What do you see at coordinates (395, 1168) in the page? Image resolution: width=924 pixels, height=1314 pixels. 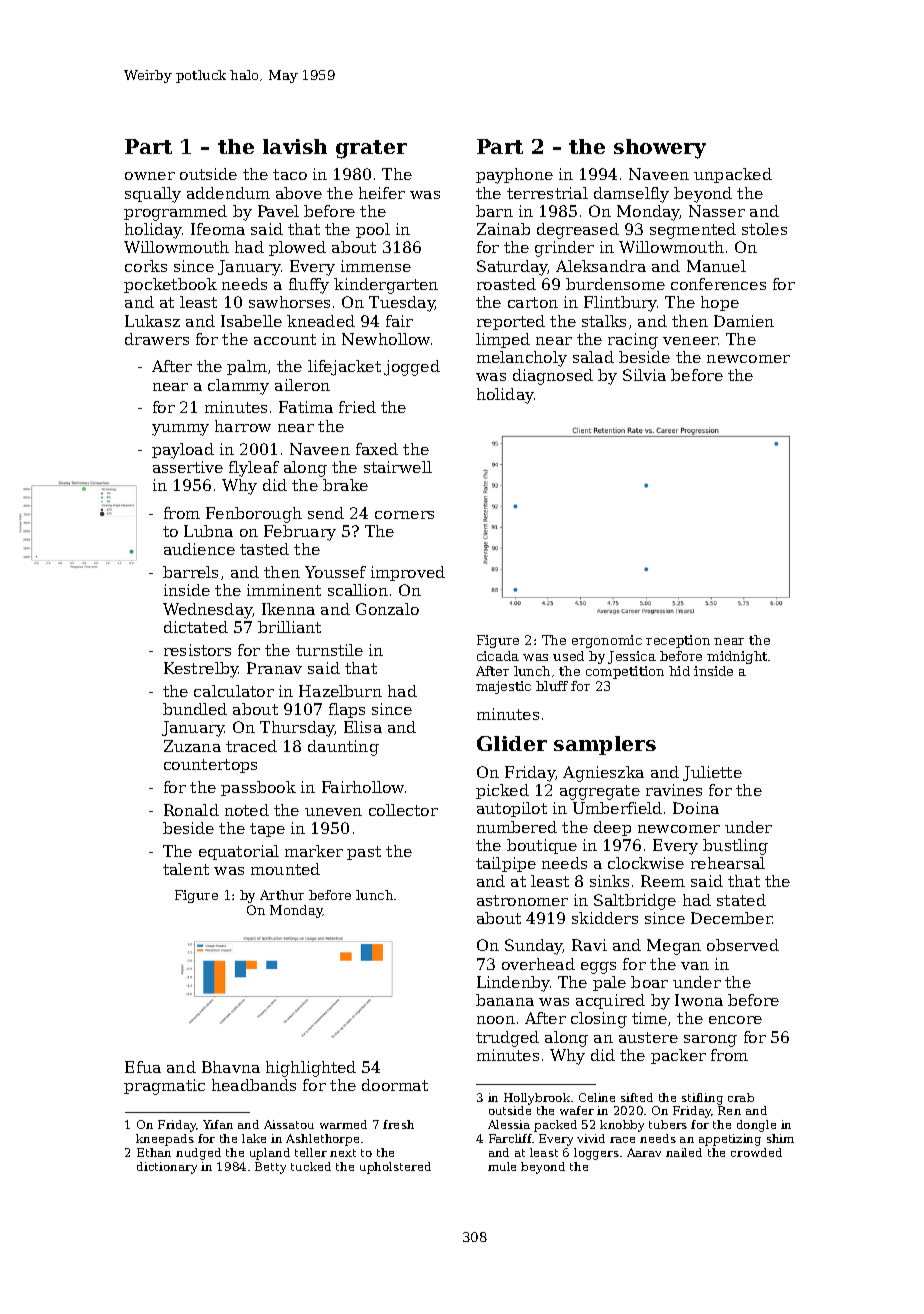 I see `upholstered` at bounding box center [395, 1168].
